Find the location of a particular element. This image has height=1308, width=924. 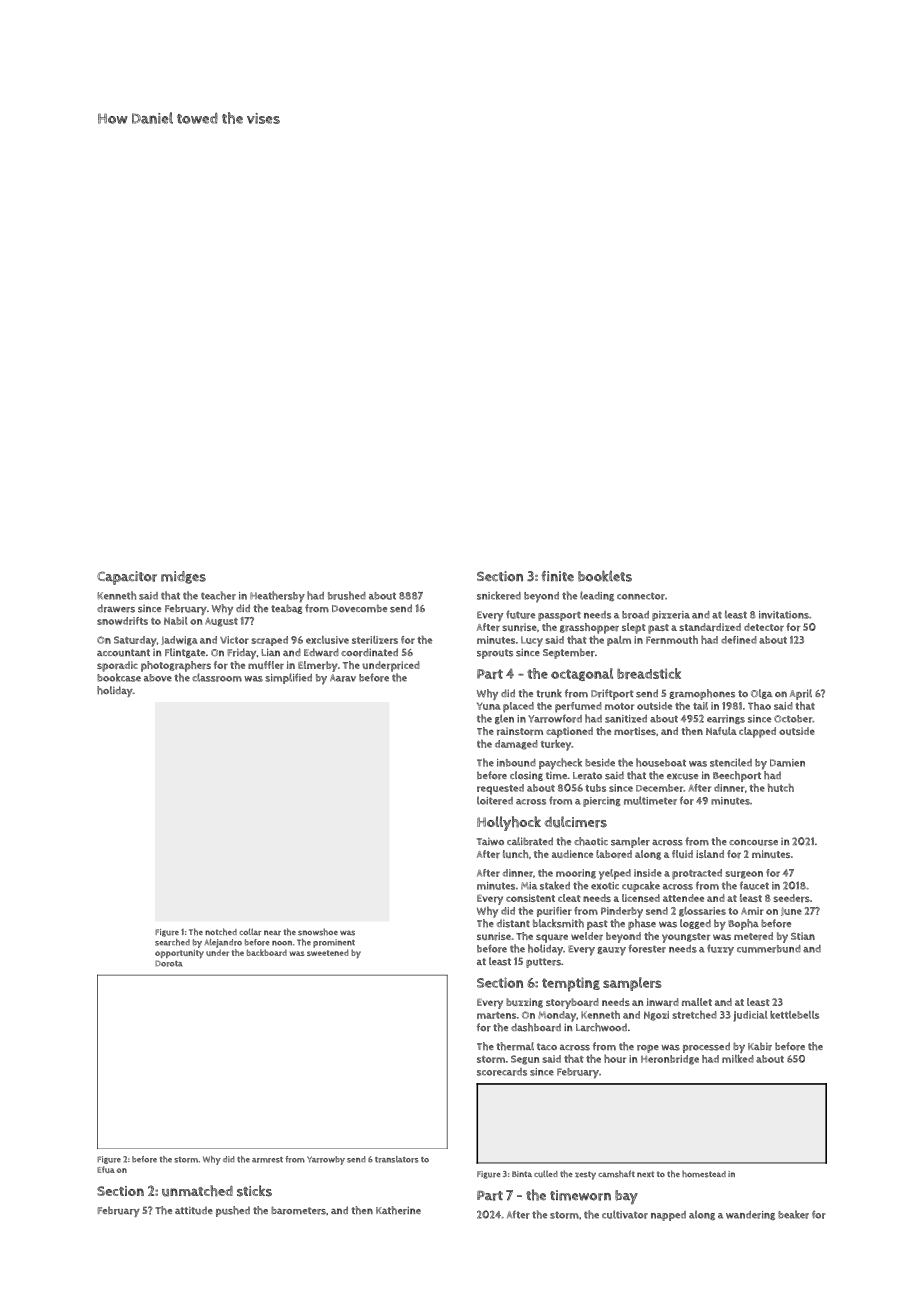

bookcase is located at coordinates (119, 677).
